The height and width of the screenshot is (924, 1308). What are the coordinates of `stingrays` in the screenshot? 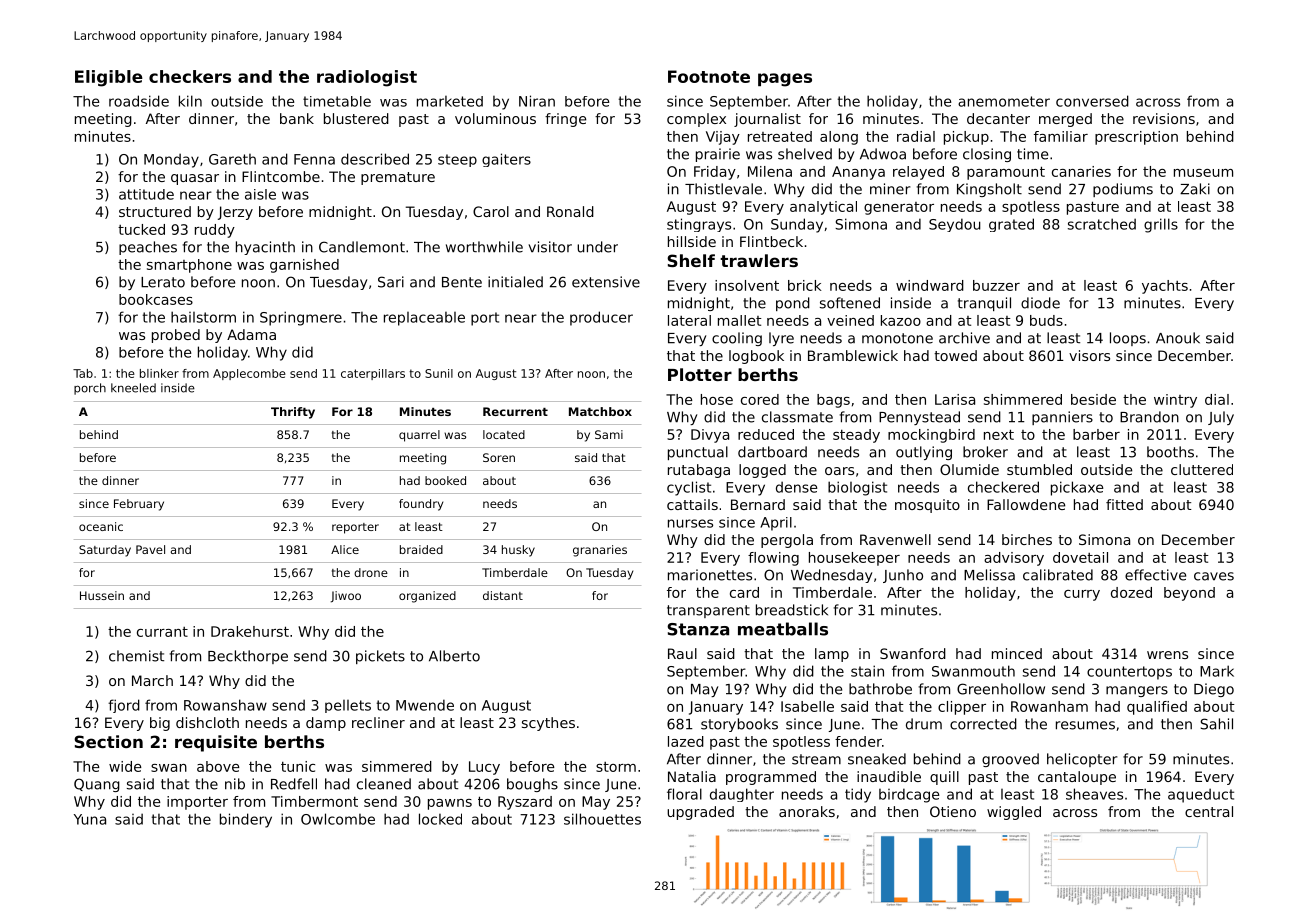 It's located at (699, 225).
